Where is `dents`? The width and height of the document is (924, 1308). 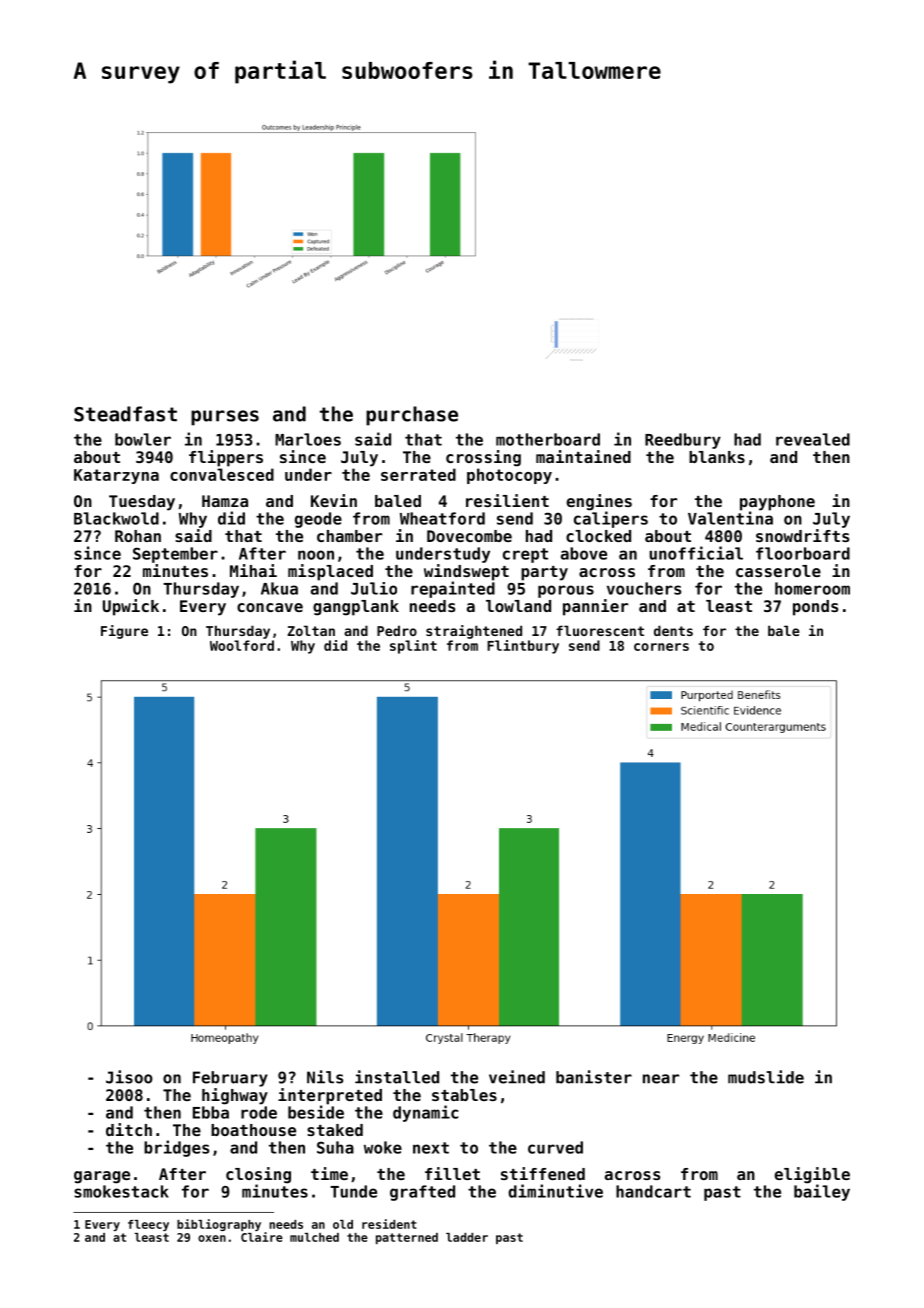 dents is located at coordinates (673, 630).
